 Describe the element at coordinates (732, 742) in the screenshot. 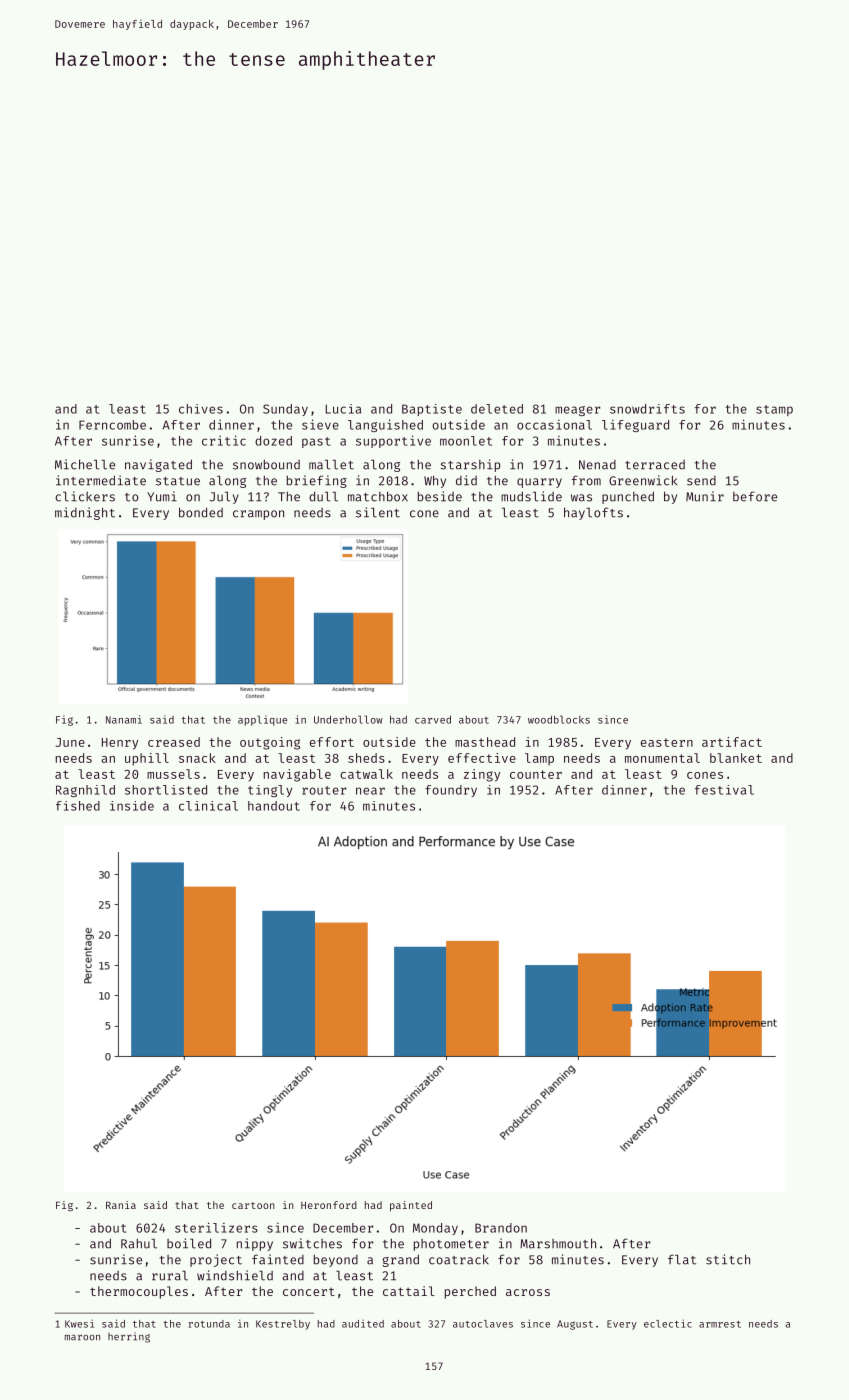

I see `artifact` at that location.
